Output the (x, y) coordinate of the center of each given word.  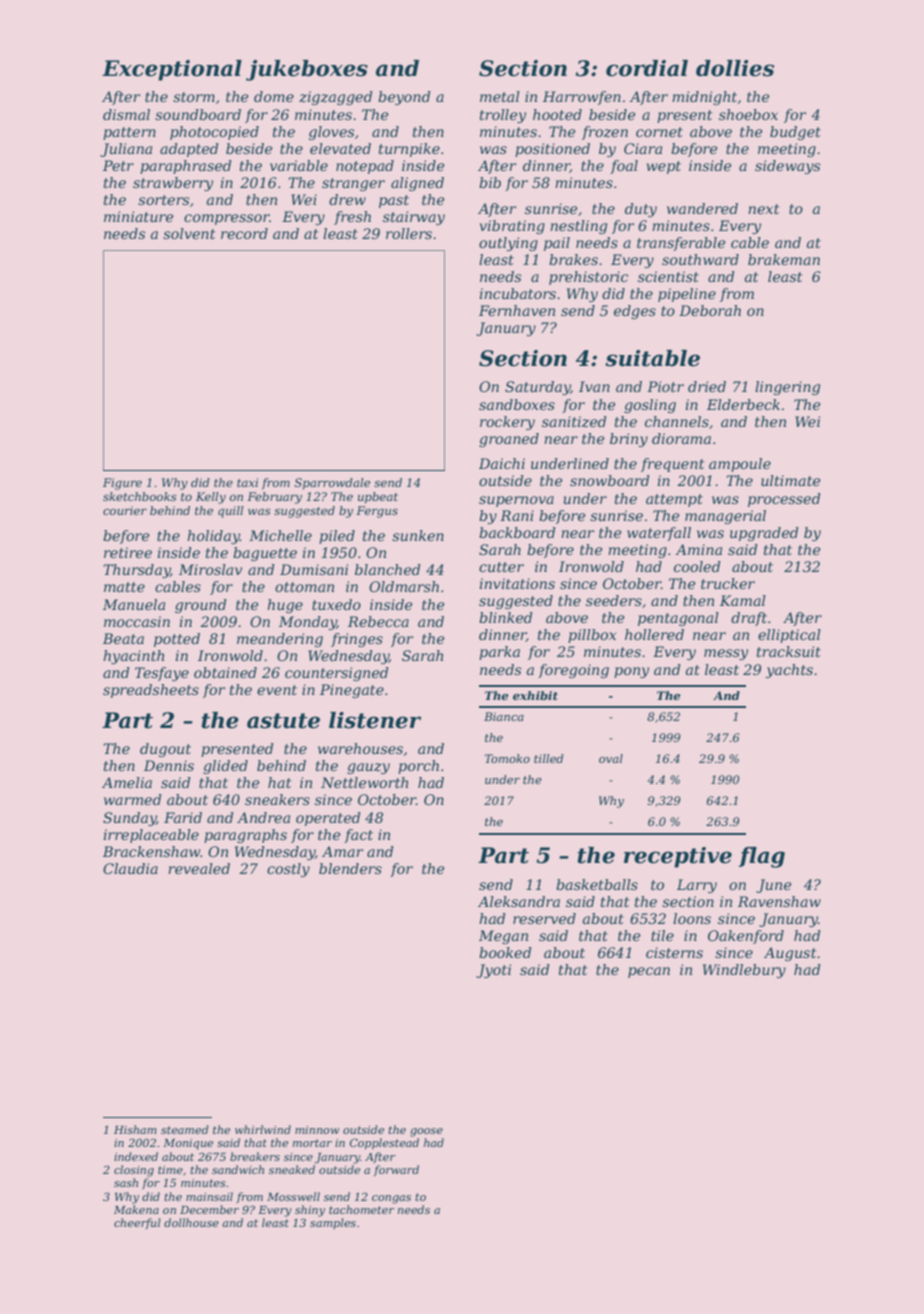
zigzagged (336, 98)
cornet (659, 132)
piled (337, 537)
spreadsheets (151, 691)
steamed (185, 1129)
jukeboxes (307, 70)
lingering (787, 388)
